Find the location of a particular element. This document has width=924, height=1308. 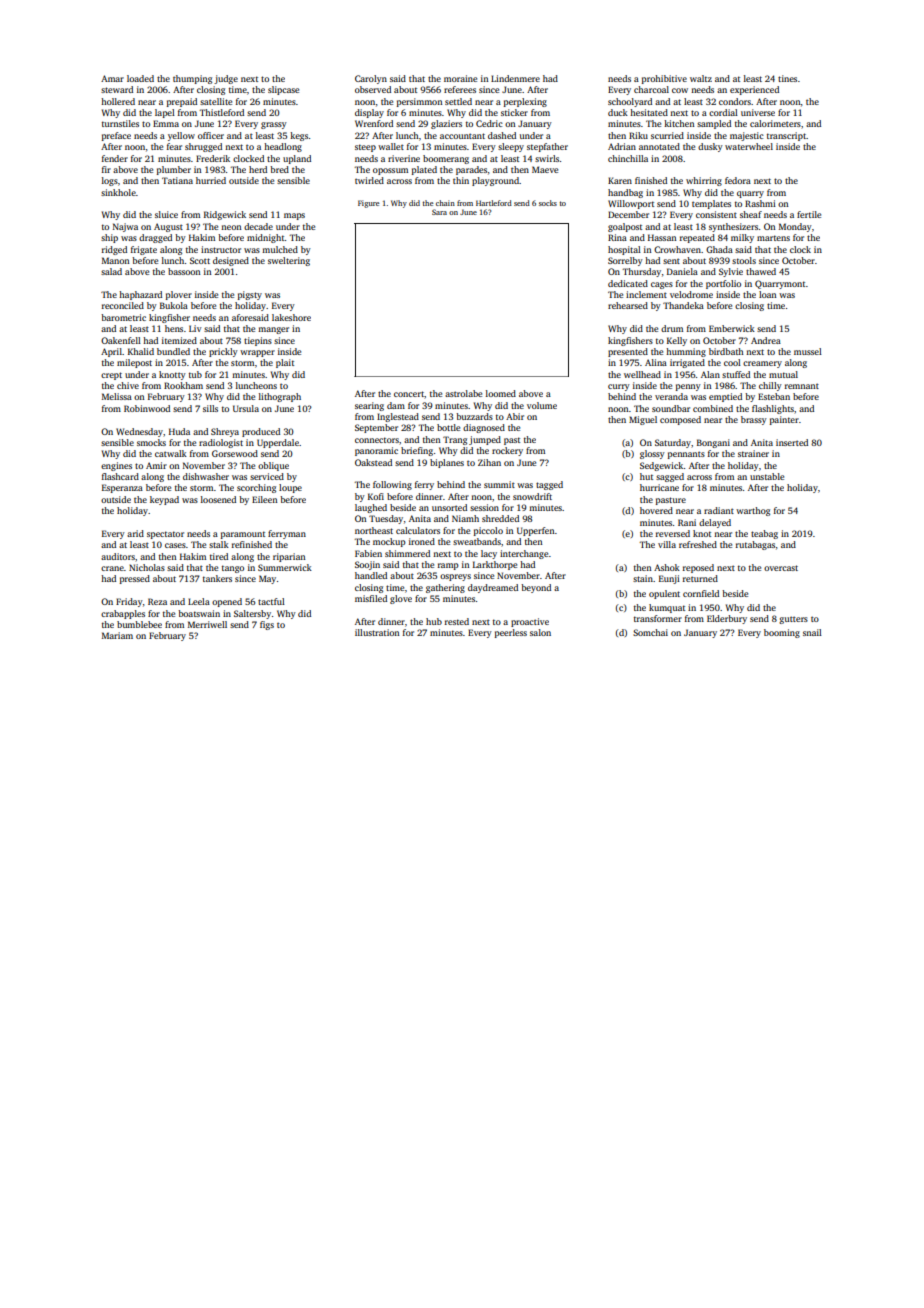

prickly is located at coordinates (223, 352).
